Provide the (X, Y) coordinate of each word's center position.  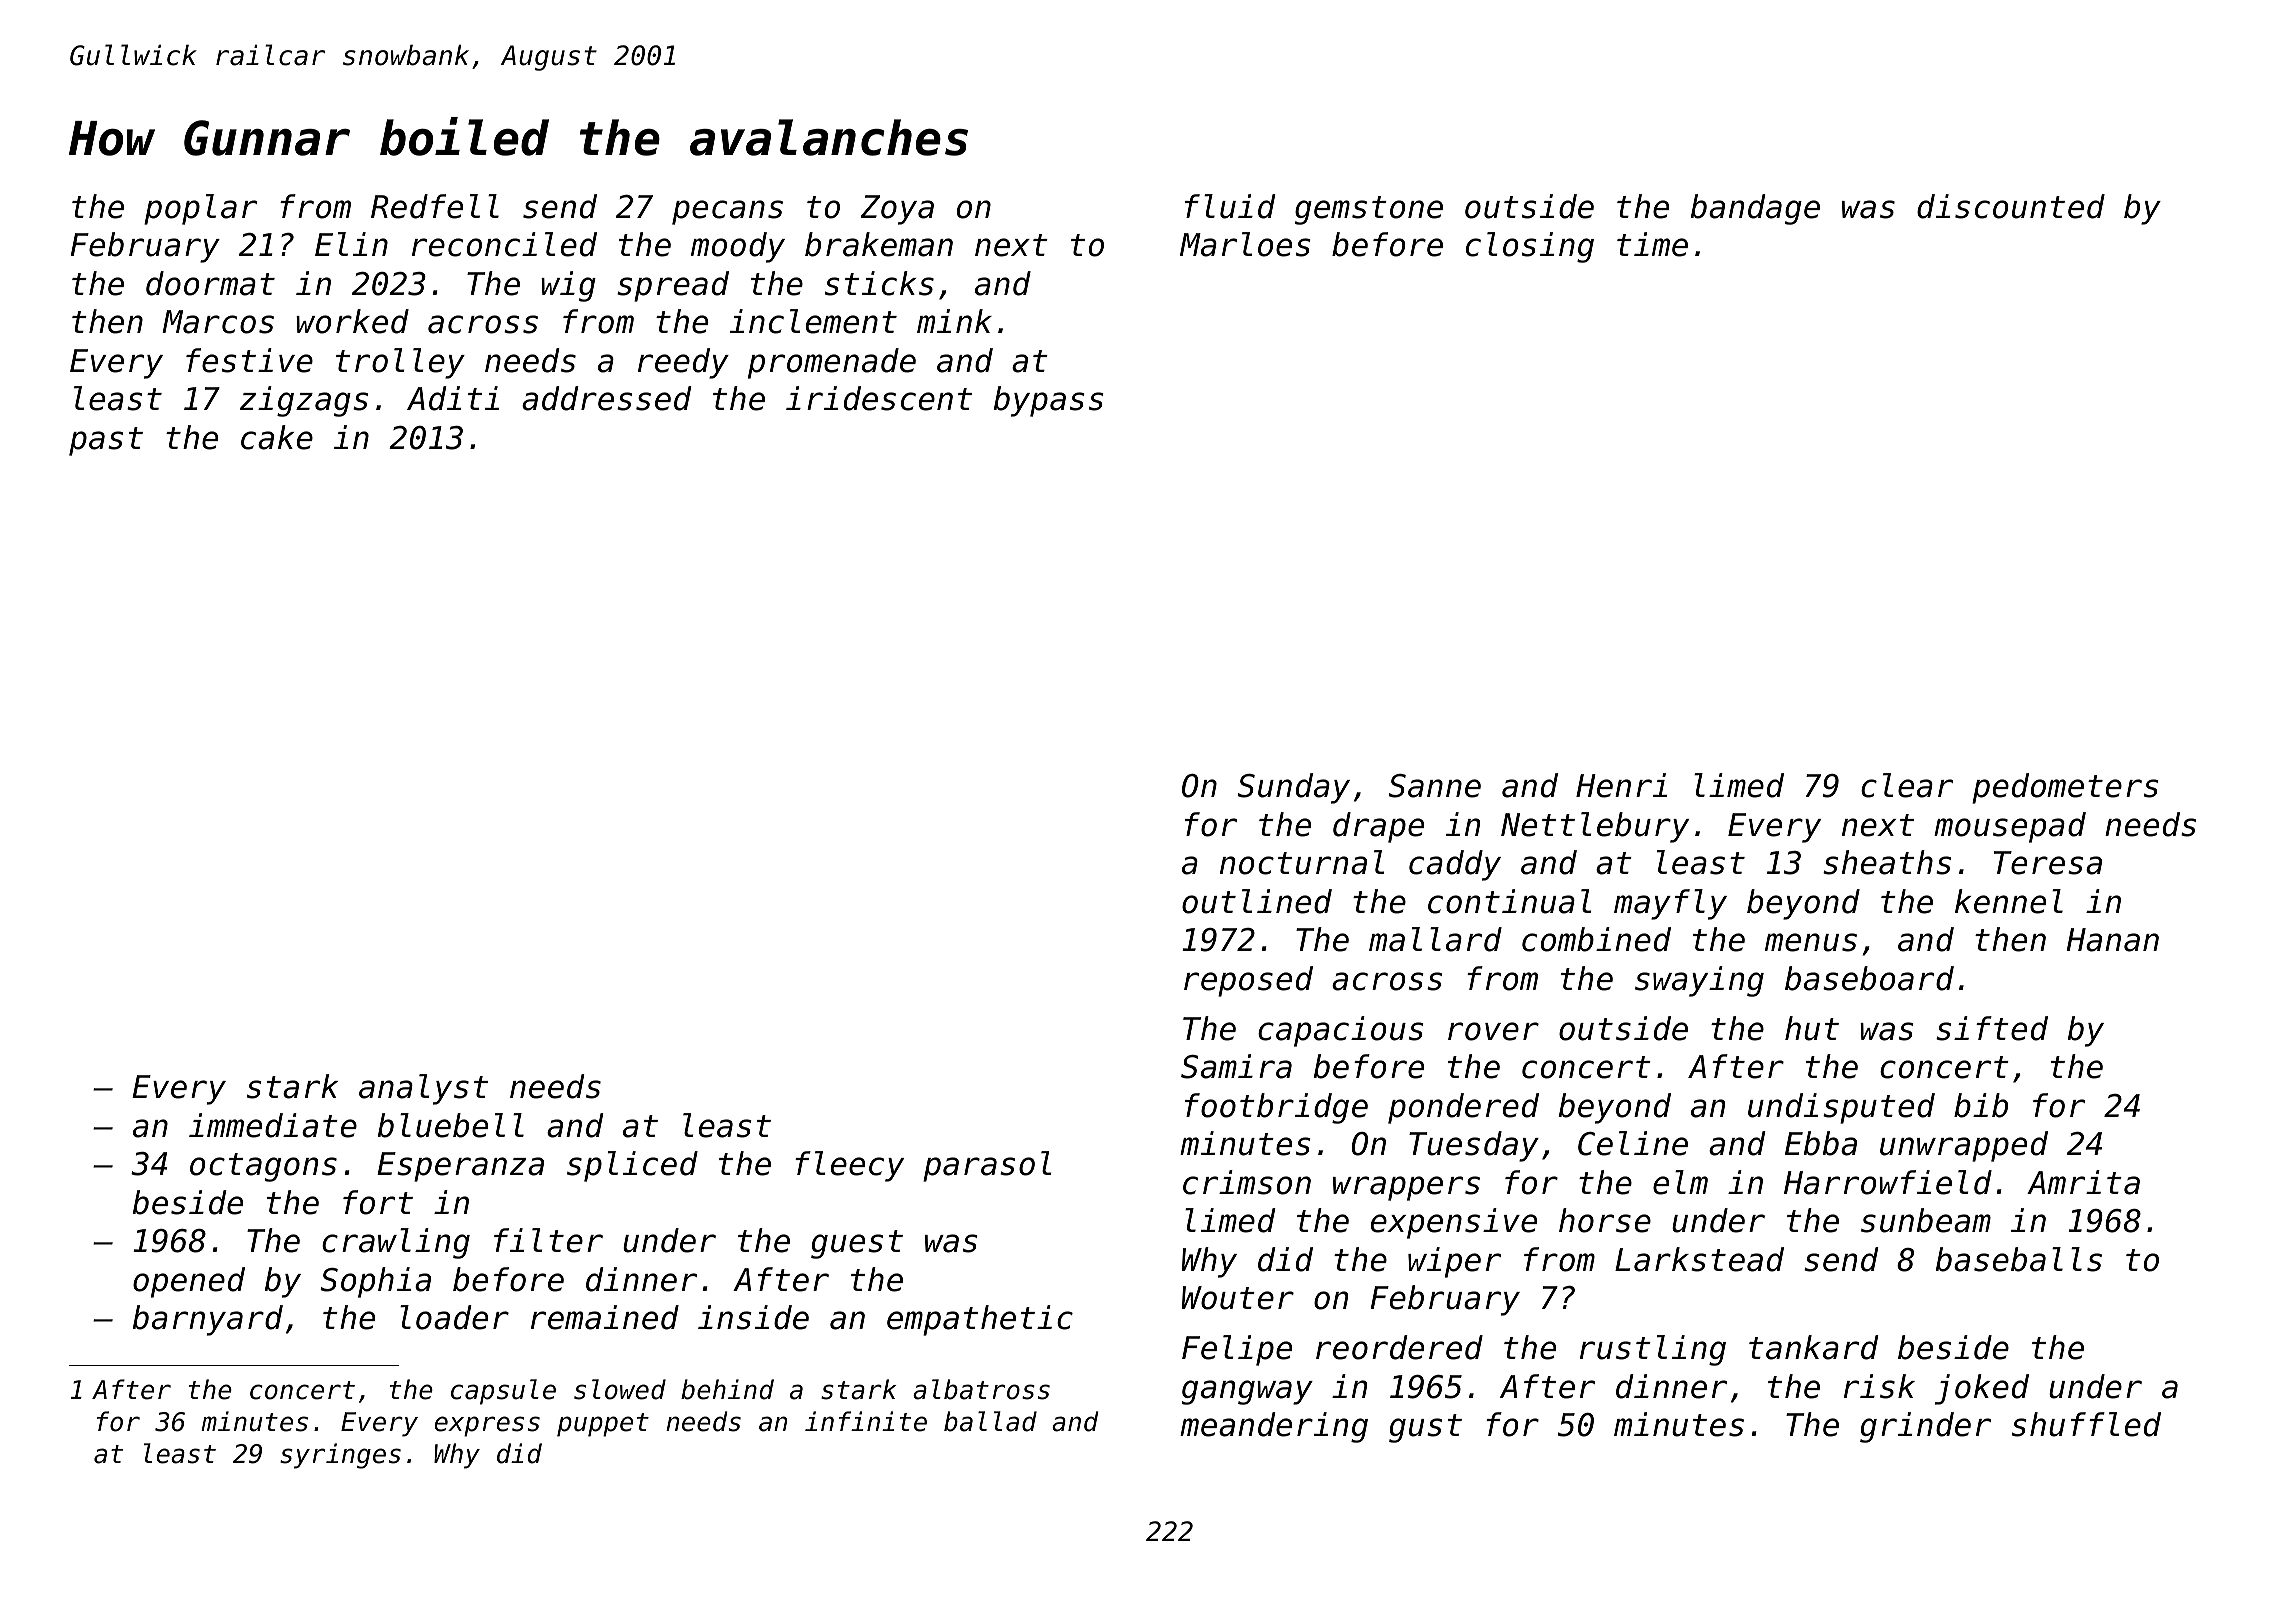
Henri (1621, 785)
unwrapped (1964, 1146)
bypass (1049, 401)
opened (189, 1282)
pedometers (2065, 788)
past (106, 441)
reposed (1248, 981)
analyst (423, 1089)
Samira (1236, 1066)
